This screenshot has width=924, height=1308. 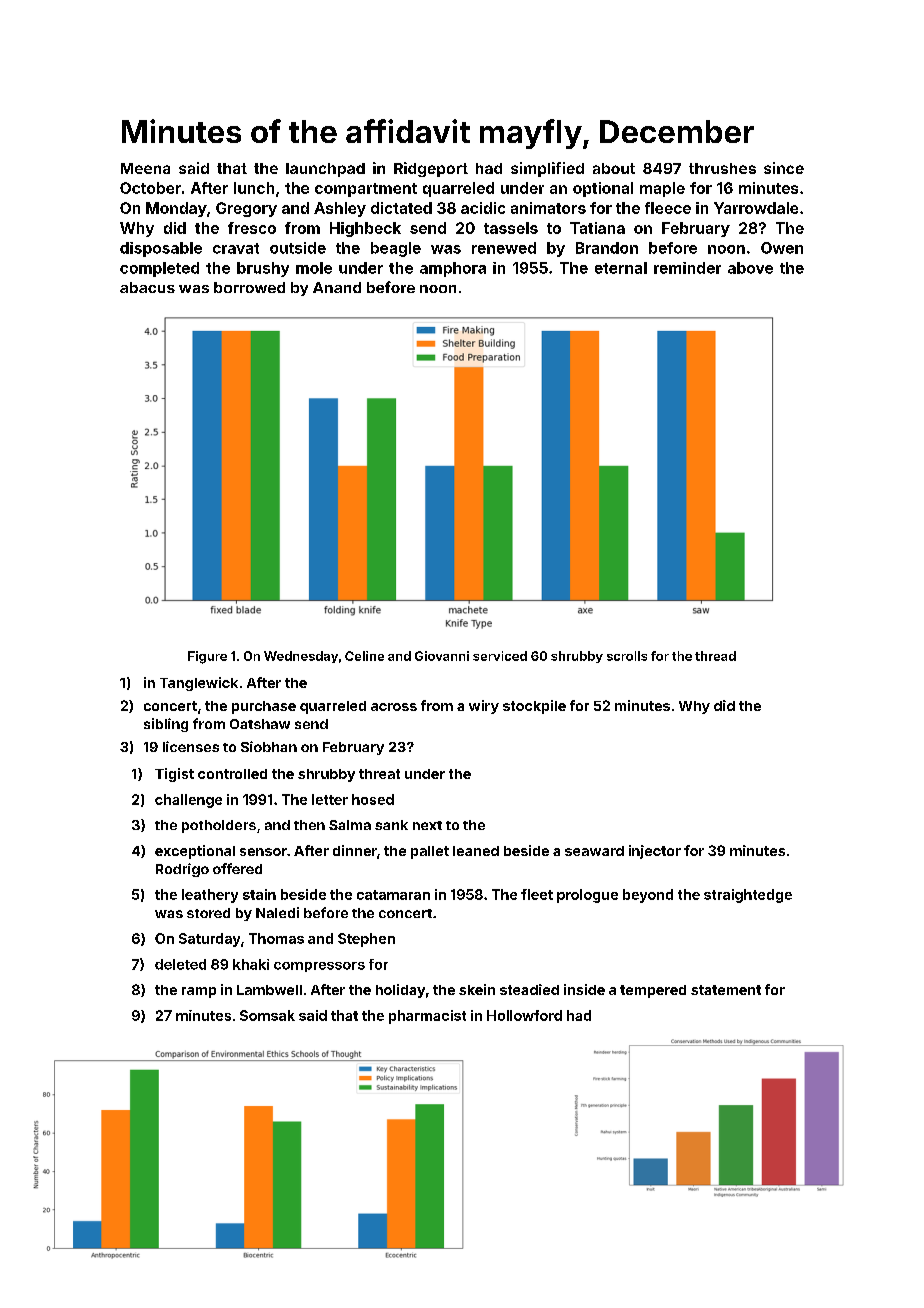 What do you see at coordinates (267, 1015) in the screenshot?
I see `Somsak` at bounding box center [267, 1015].
